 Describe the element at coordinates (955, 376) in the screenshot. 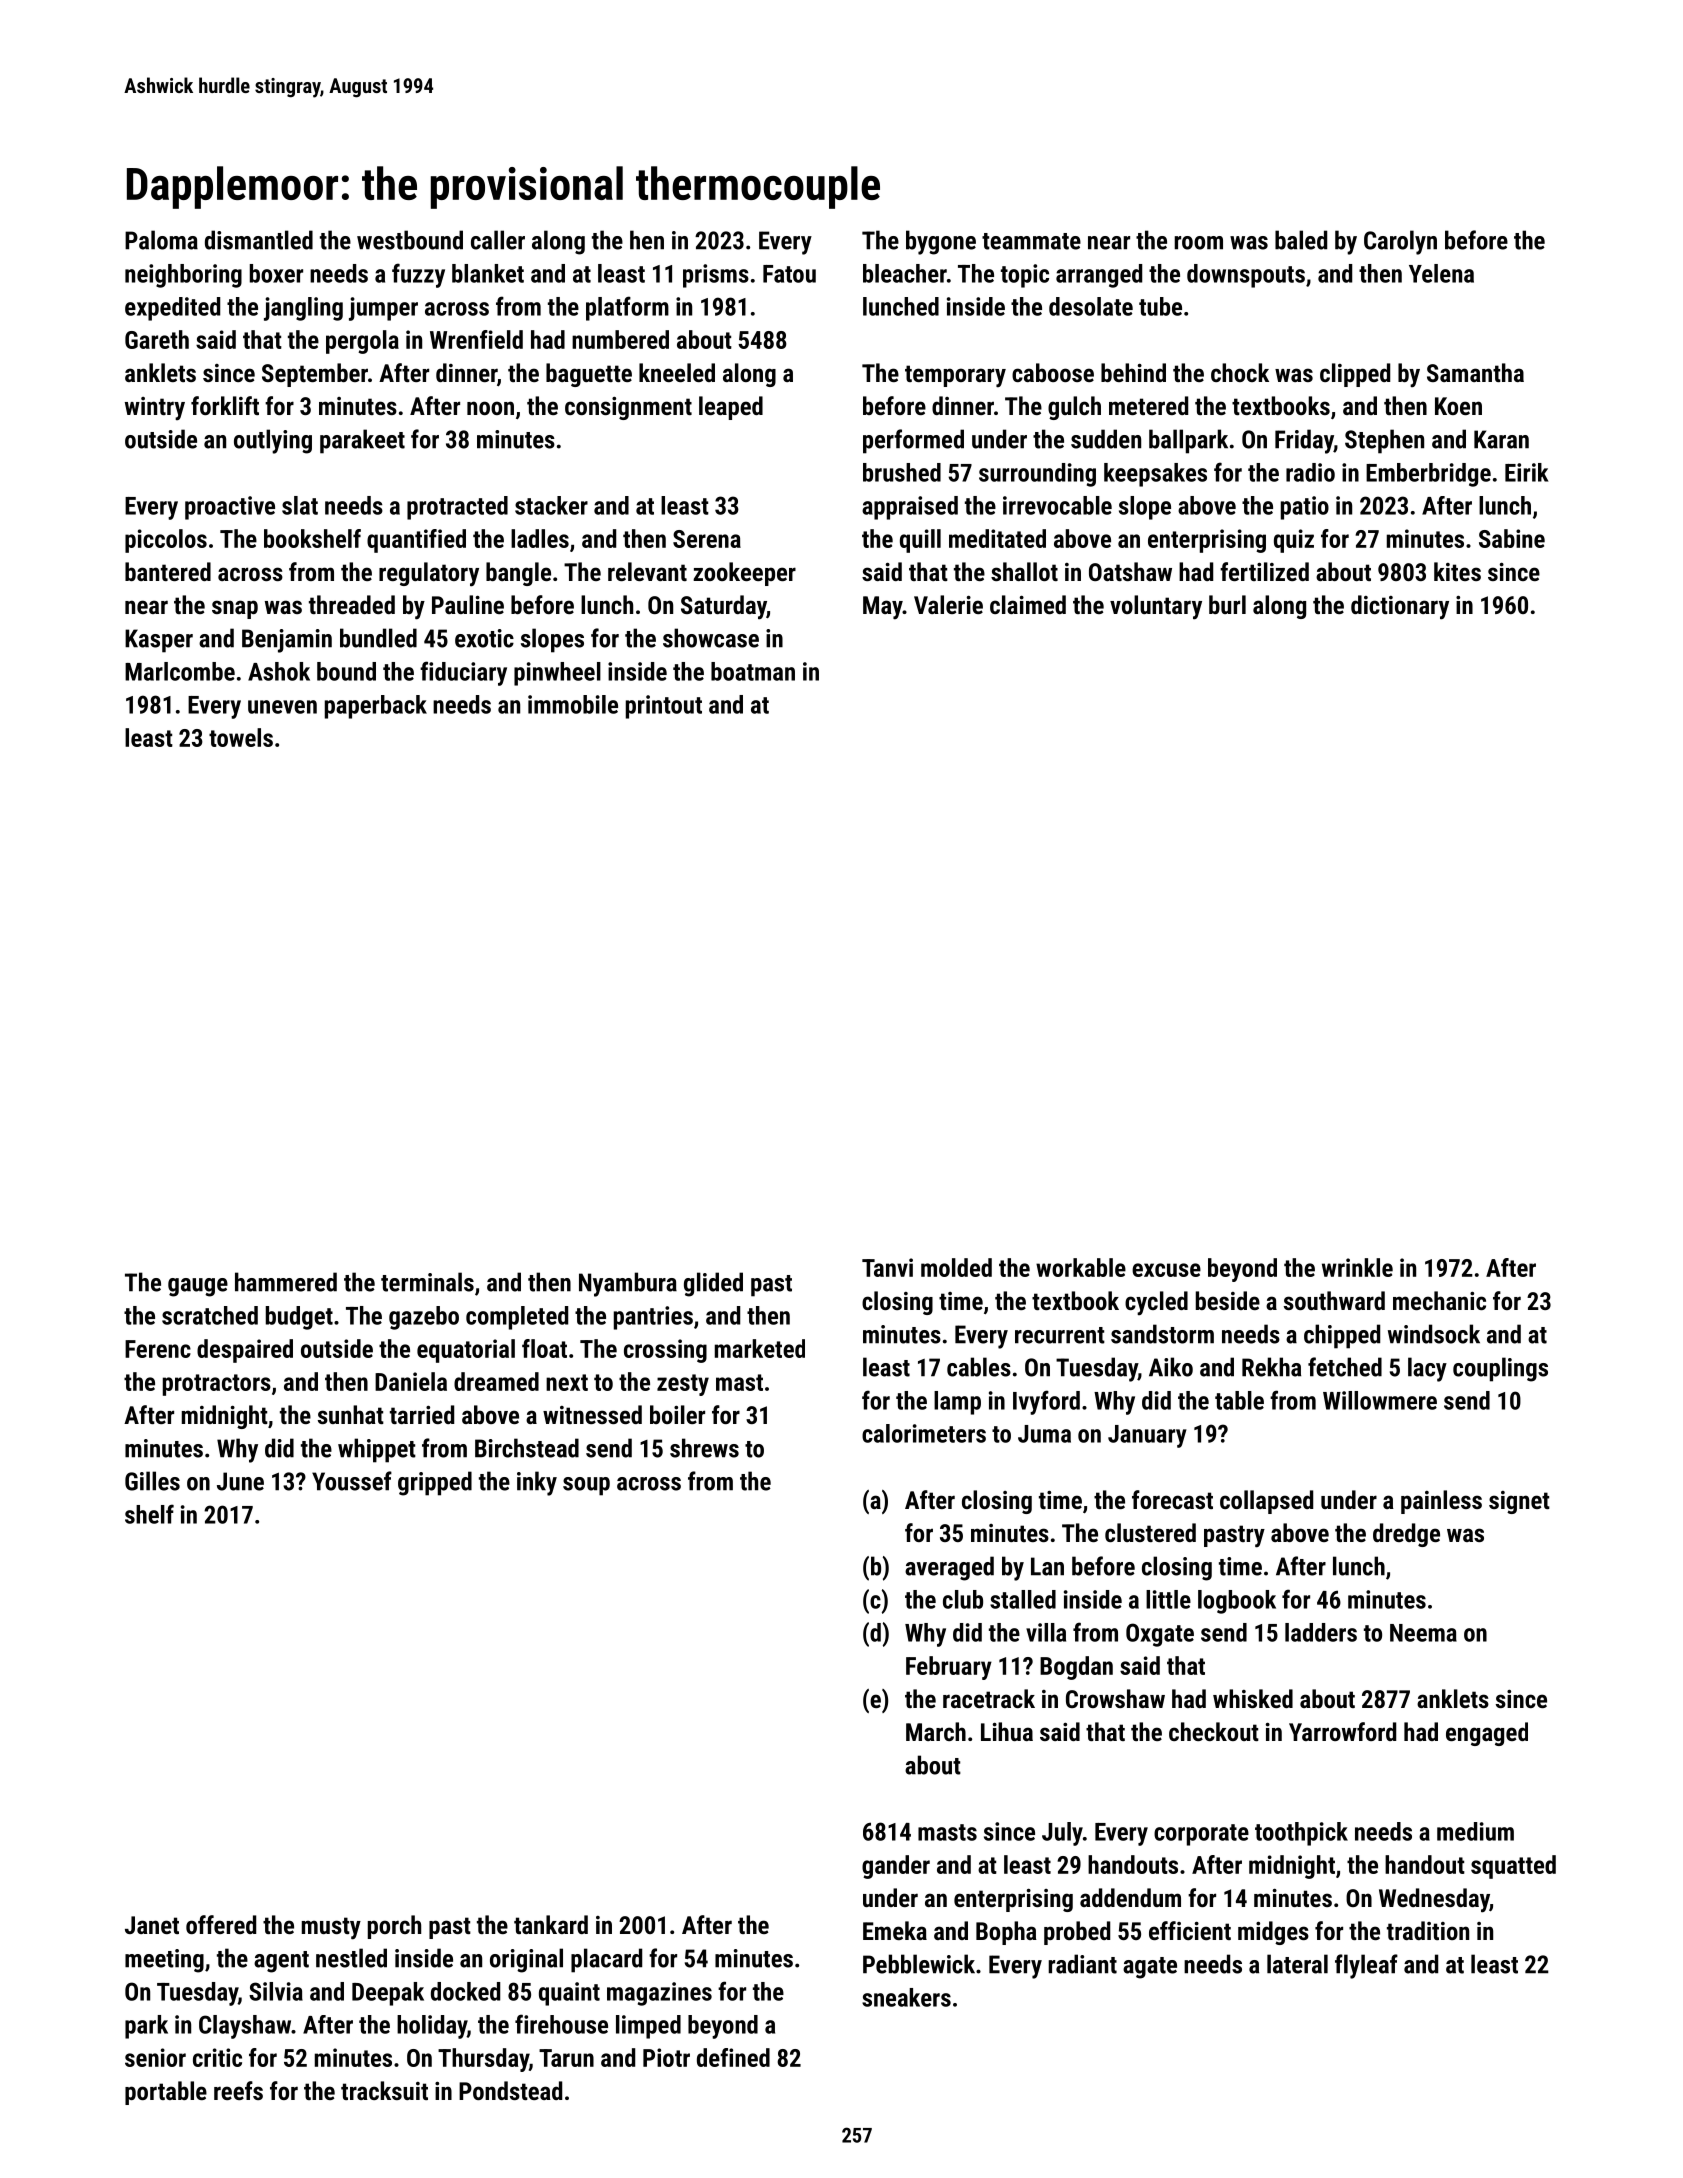

I see `temporary` at that location.
